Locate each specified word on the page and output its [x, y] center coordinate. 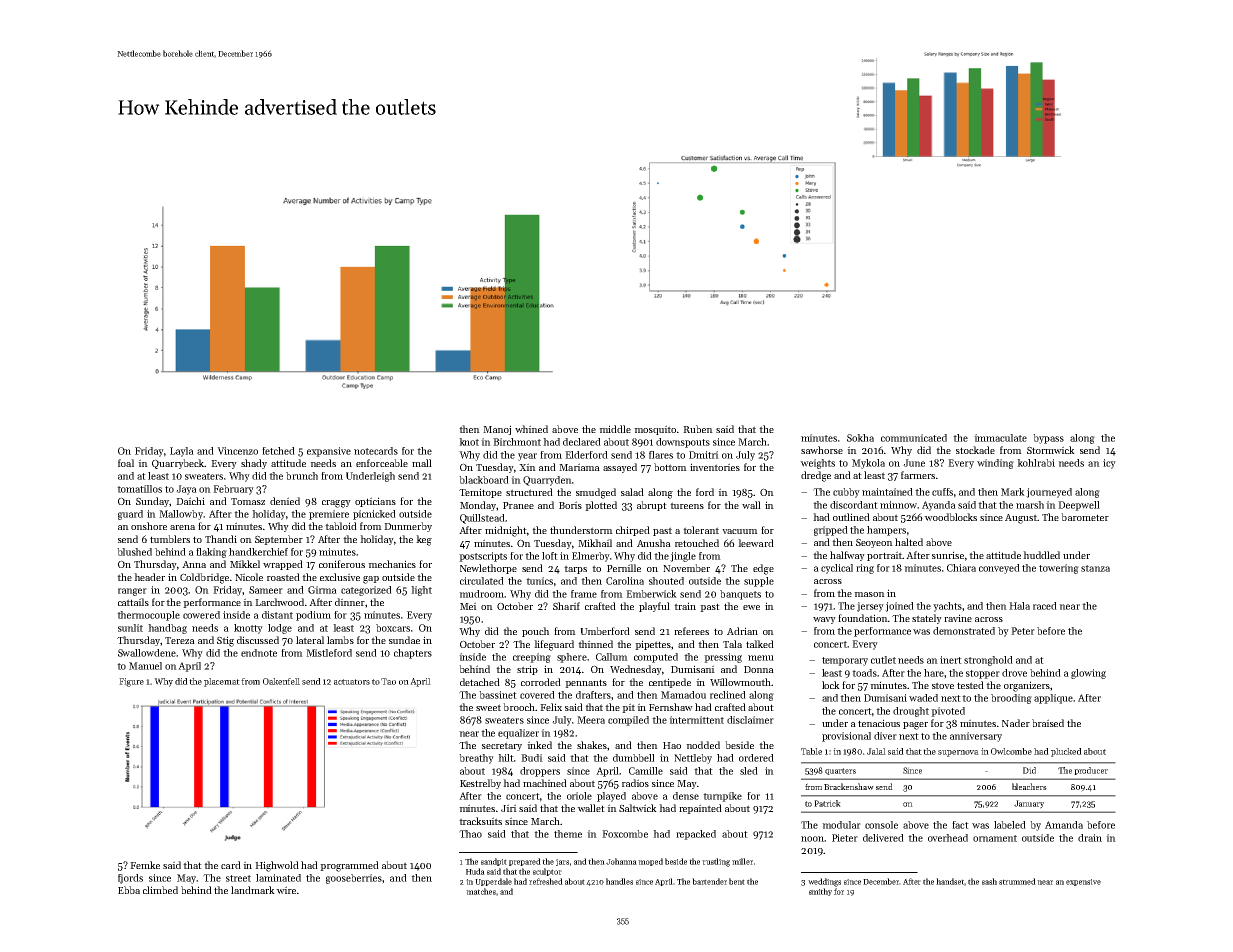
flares [661, 455]
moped [650, 862]
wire [286, 890]
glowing [1088, 674]
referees [691, 631]
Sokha [860, 438]
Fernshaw [671, 707]
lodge [280, 629]
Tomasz [248, 501]
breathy [476, 759]
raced [1045, 606]
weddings [824, 882]
